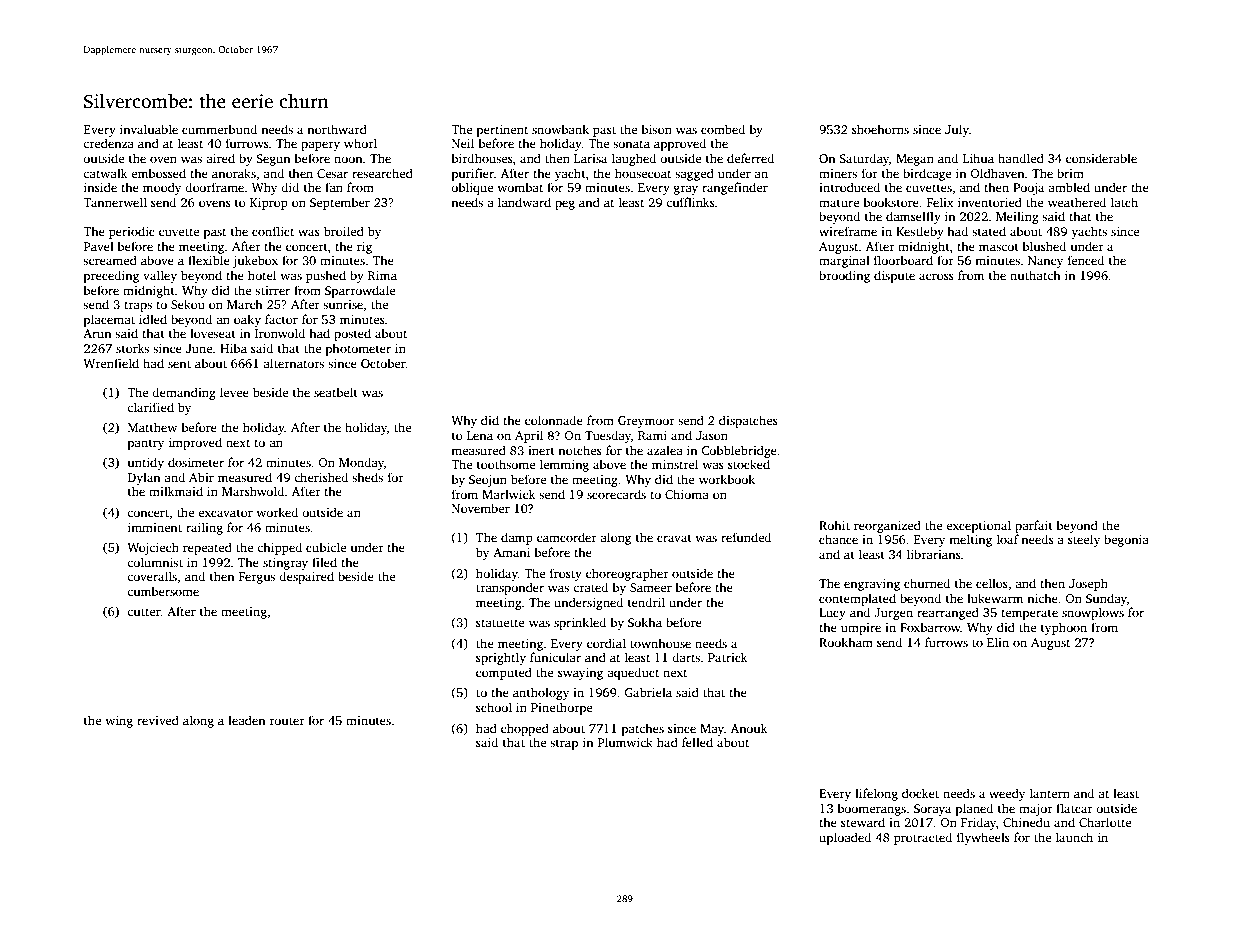 This screenshot has width=1233, height=952. Describe the element at coordinates (153, 548) in the screenshot. I see `Wojciech` at that location.
